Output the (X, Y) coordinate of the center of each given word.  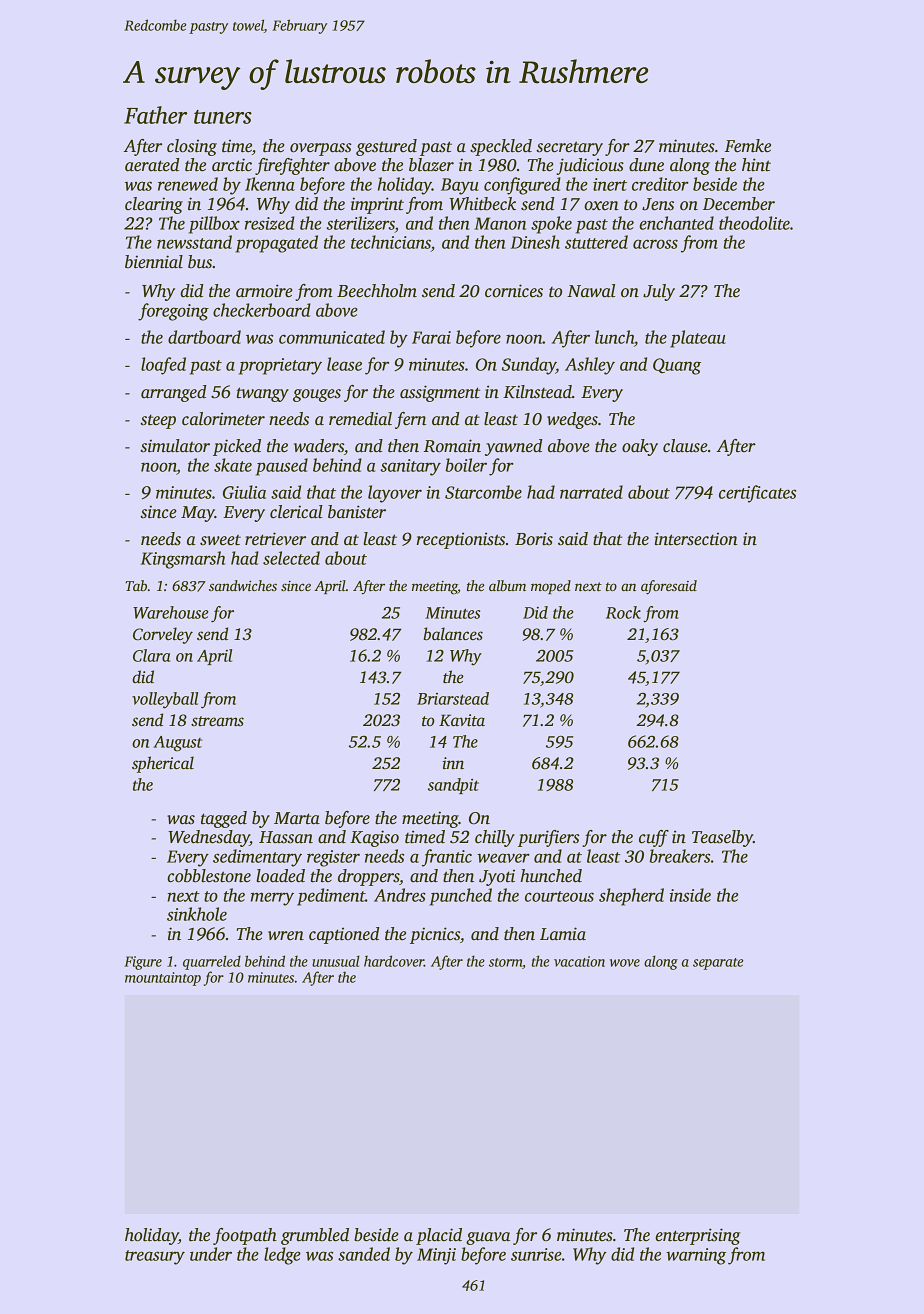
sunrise (536, 1254)
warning (696, 1256)
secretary (569, 148)
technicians (391, 242)
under (211, 1254)
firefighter (292, 166)
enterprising (698, 1236)
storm (506, 963)
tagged (224, 819)
